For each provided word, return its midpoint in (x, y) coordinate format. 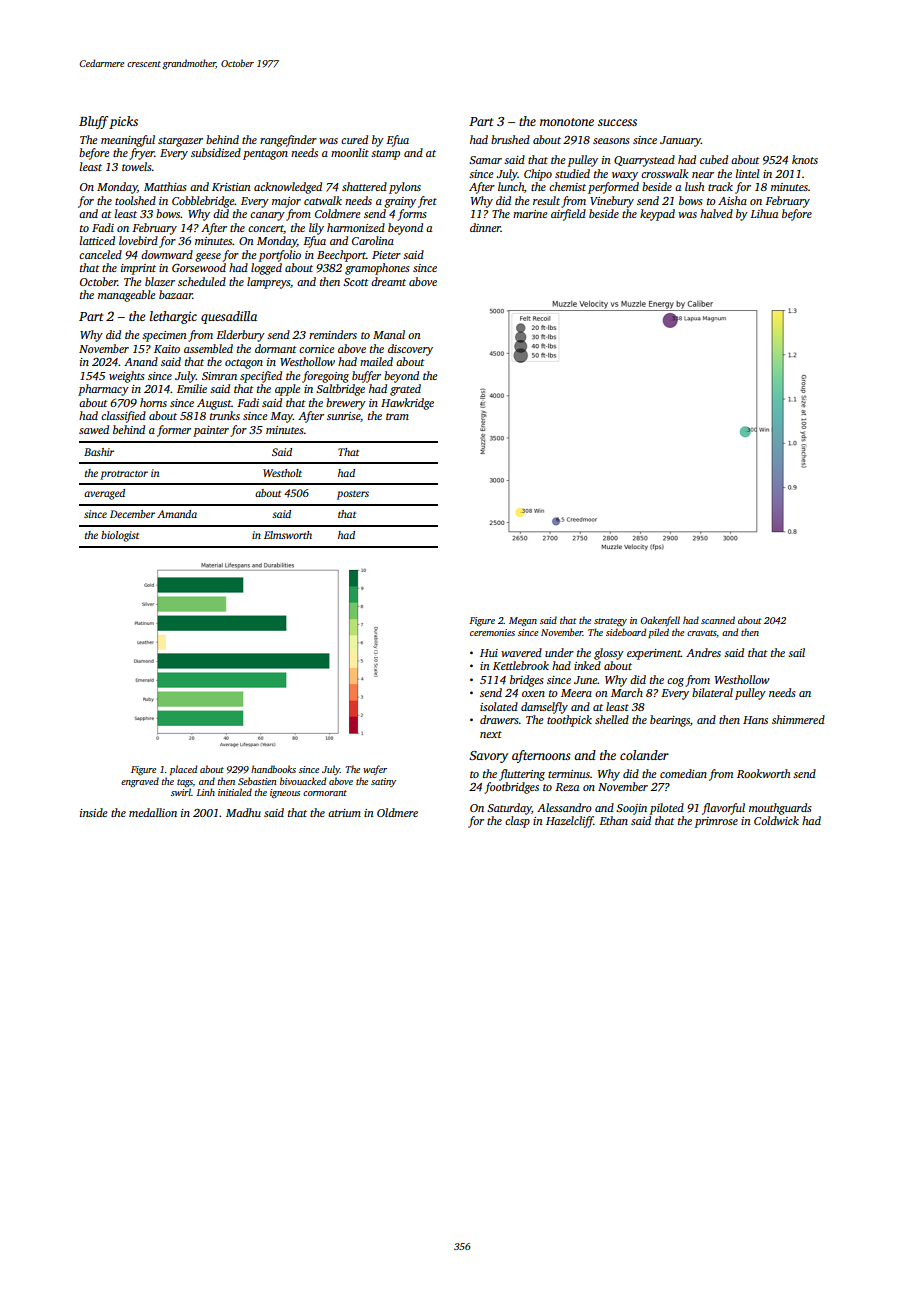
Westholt (282, 473)
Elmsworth (288, 535)
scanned (718, 620)
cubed (714, 159)
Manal (389, 334)
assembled (208, 348)
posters (353, 495)
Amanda (177, 514)
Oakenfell (660, 621)
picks (123, 122)
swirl (181, 792)
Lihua (764, 213)
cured (354, 139)
